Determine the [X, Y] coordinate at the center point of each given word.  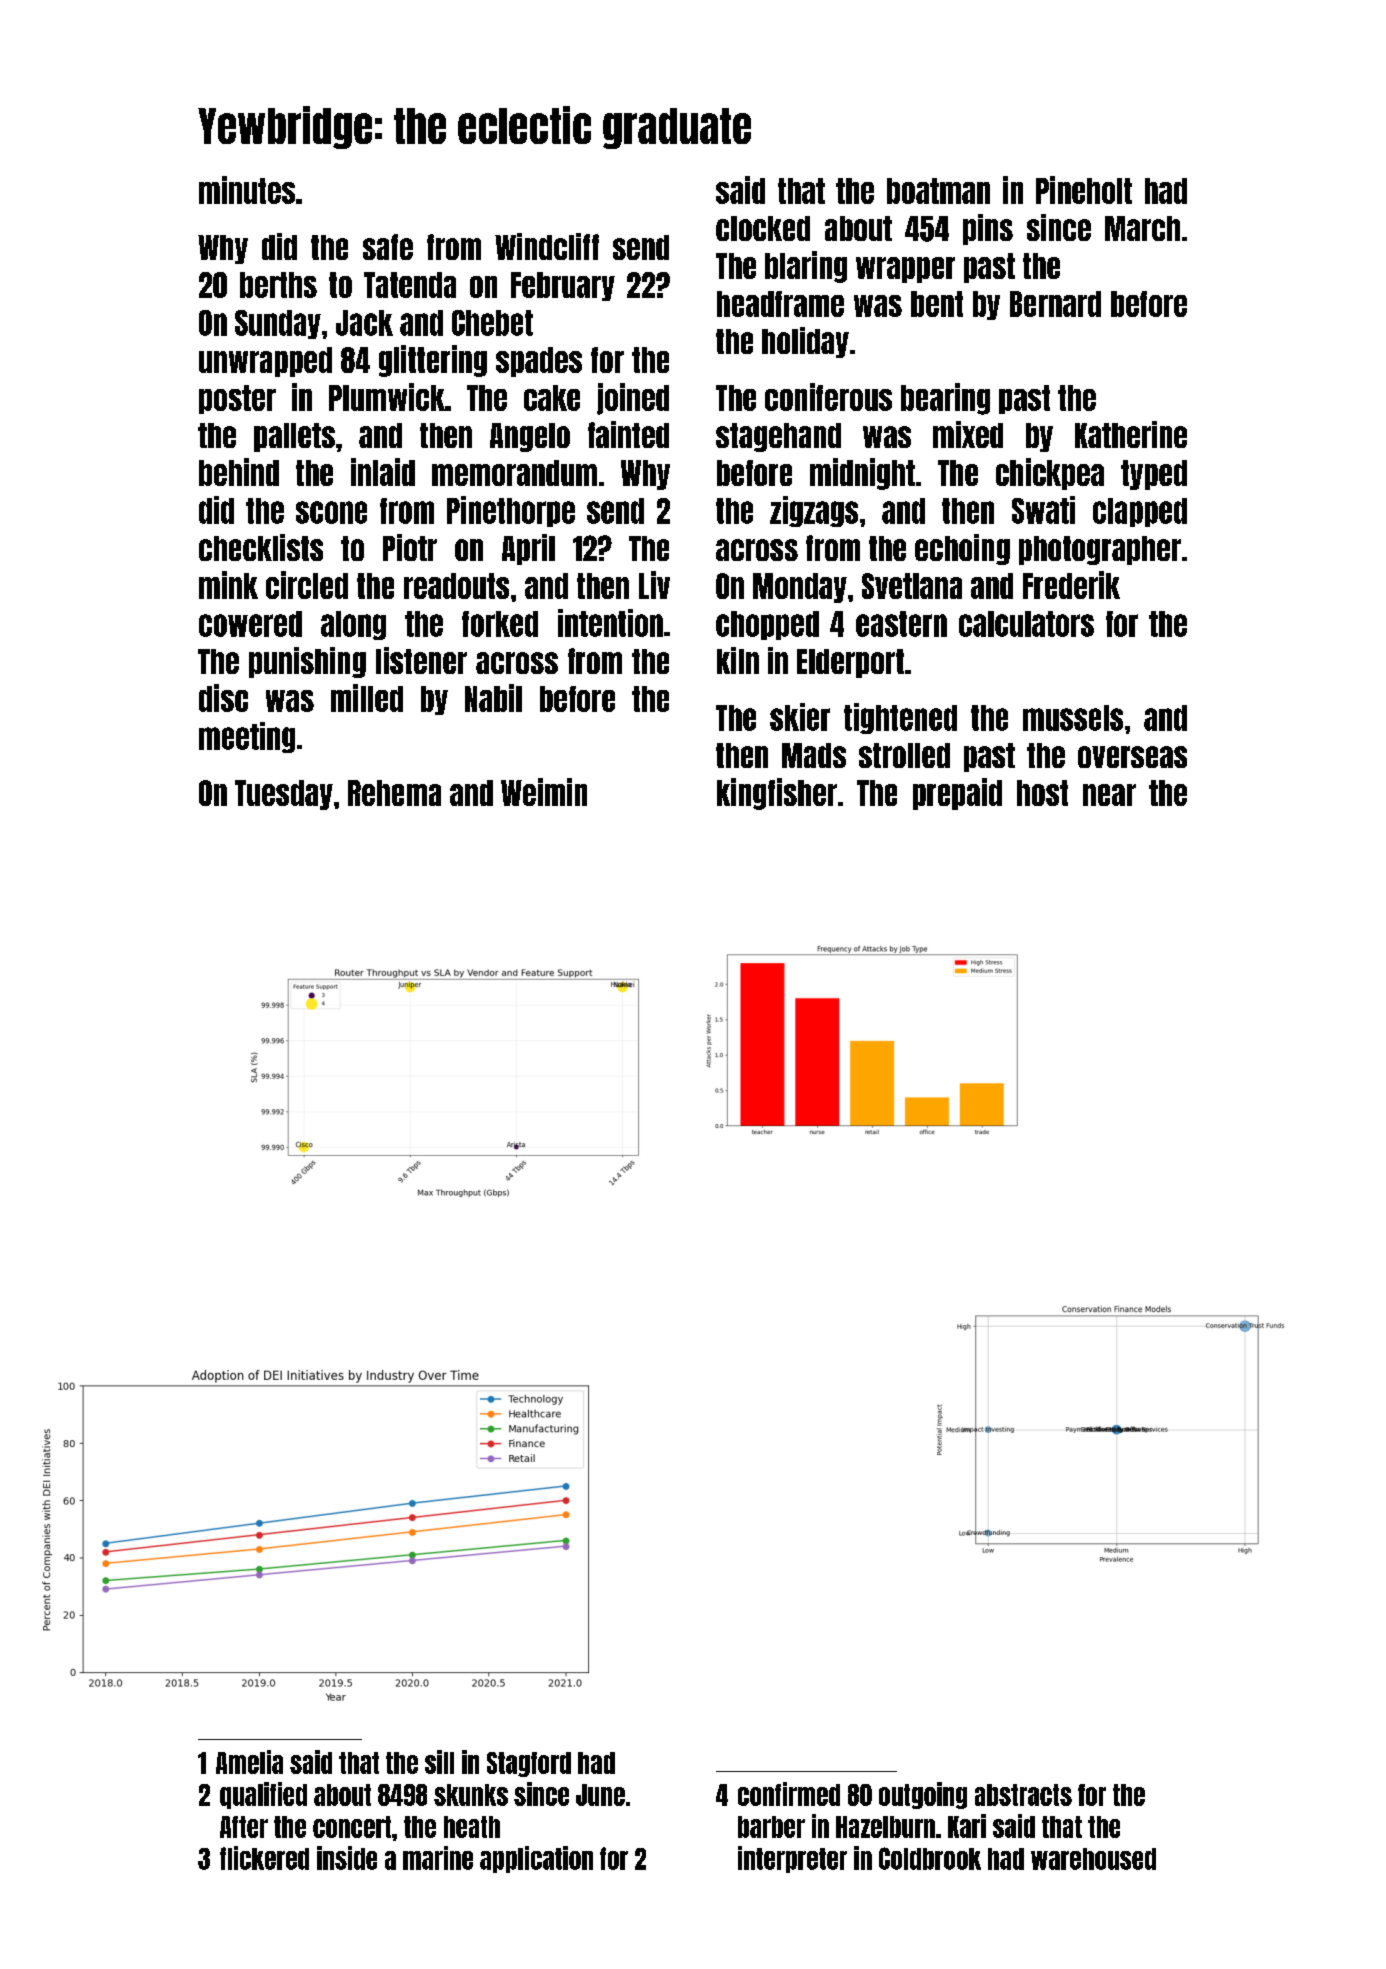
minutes [247, 190]
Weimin [544, 792]
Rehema [394, 793]
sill [439, 1762]
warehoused [1093, 1859]
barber [771, 1827]
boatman [938, 191]
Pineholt [1084, 190]
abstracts [1023, 1795]
